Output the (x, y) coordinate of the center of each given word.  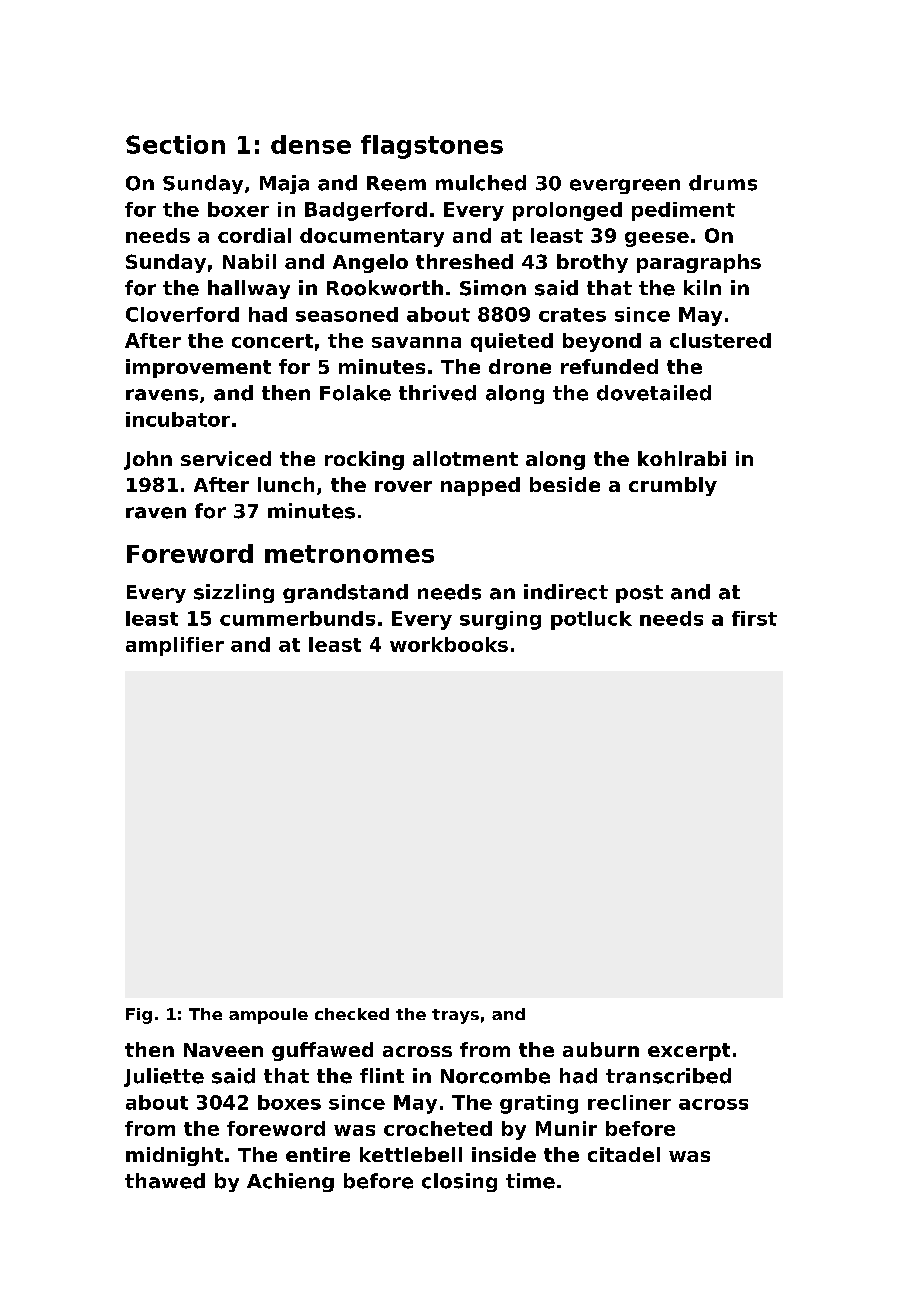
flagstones (432, 147)
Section (175, 144)
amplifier (175, 646)
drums (723, 183)
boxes (289, 1102)
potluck (591, 620)
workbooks (449, 644)
